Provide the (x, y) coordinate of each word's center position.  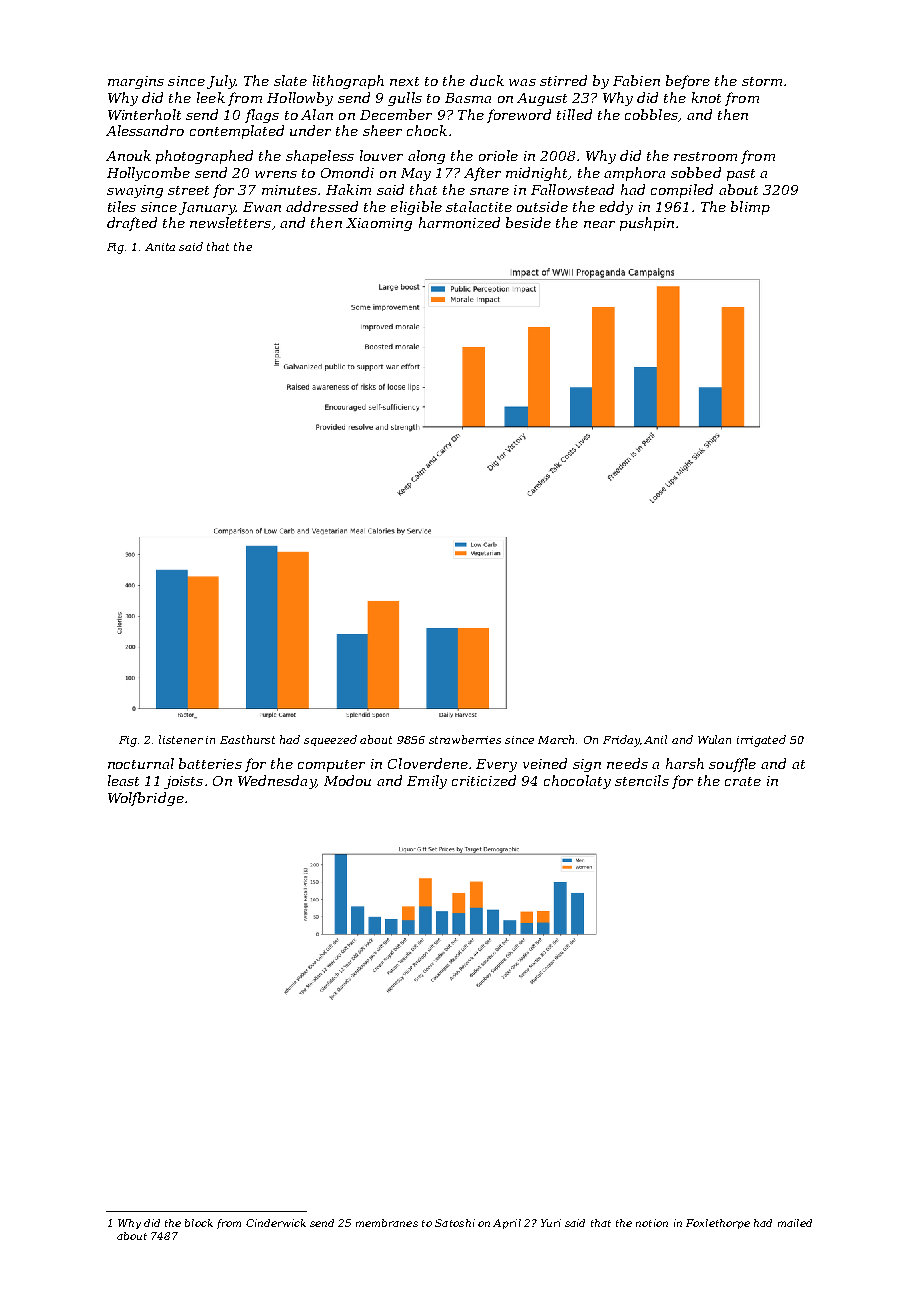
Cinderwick (276, 1223)
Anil (655, 739)
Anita (160, 247)
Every (496, 765)
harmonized (459, 222)
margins (136, 82)
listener (181, 739)
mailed (795, 1223)
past (741, 175)
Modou (347, 780)
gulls (405, 99)
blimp (750, 208)
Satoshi (455, 1223)
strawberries (465, 739)
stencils (642, 780)
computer (331, 766)
